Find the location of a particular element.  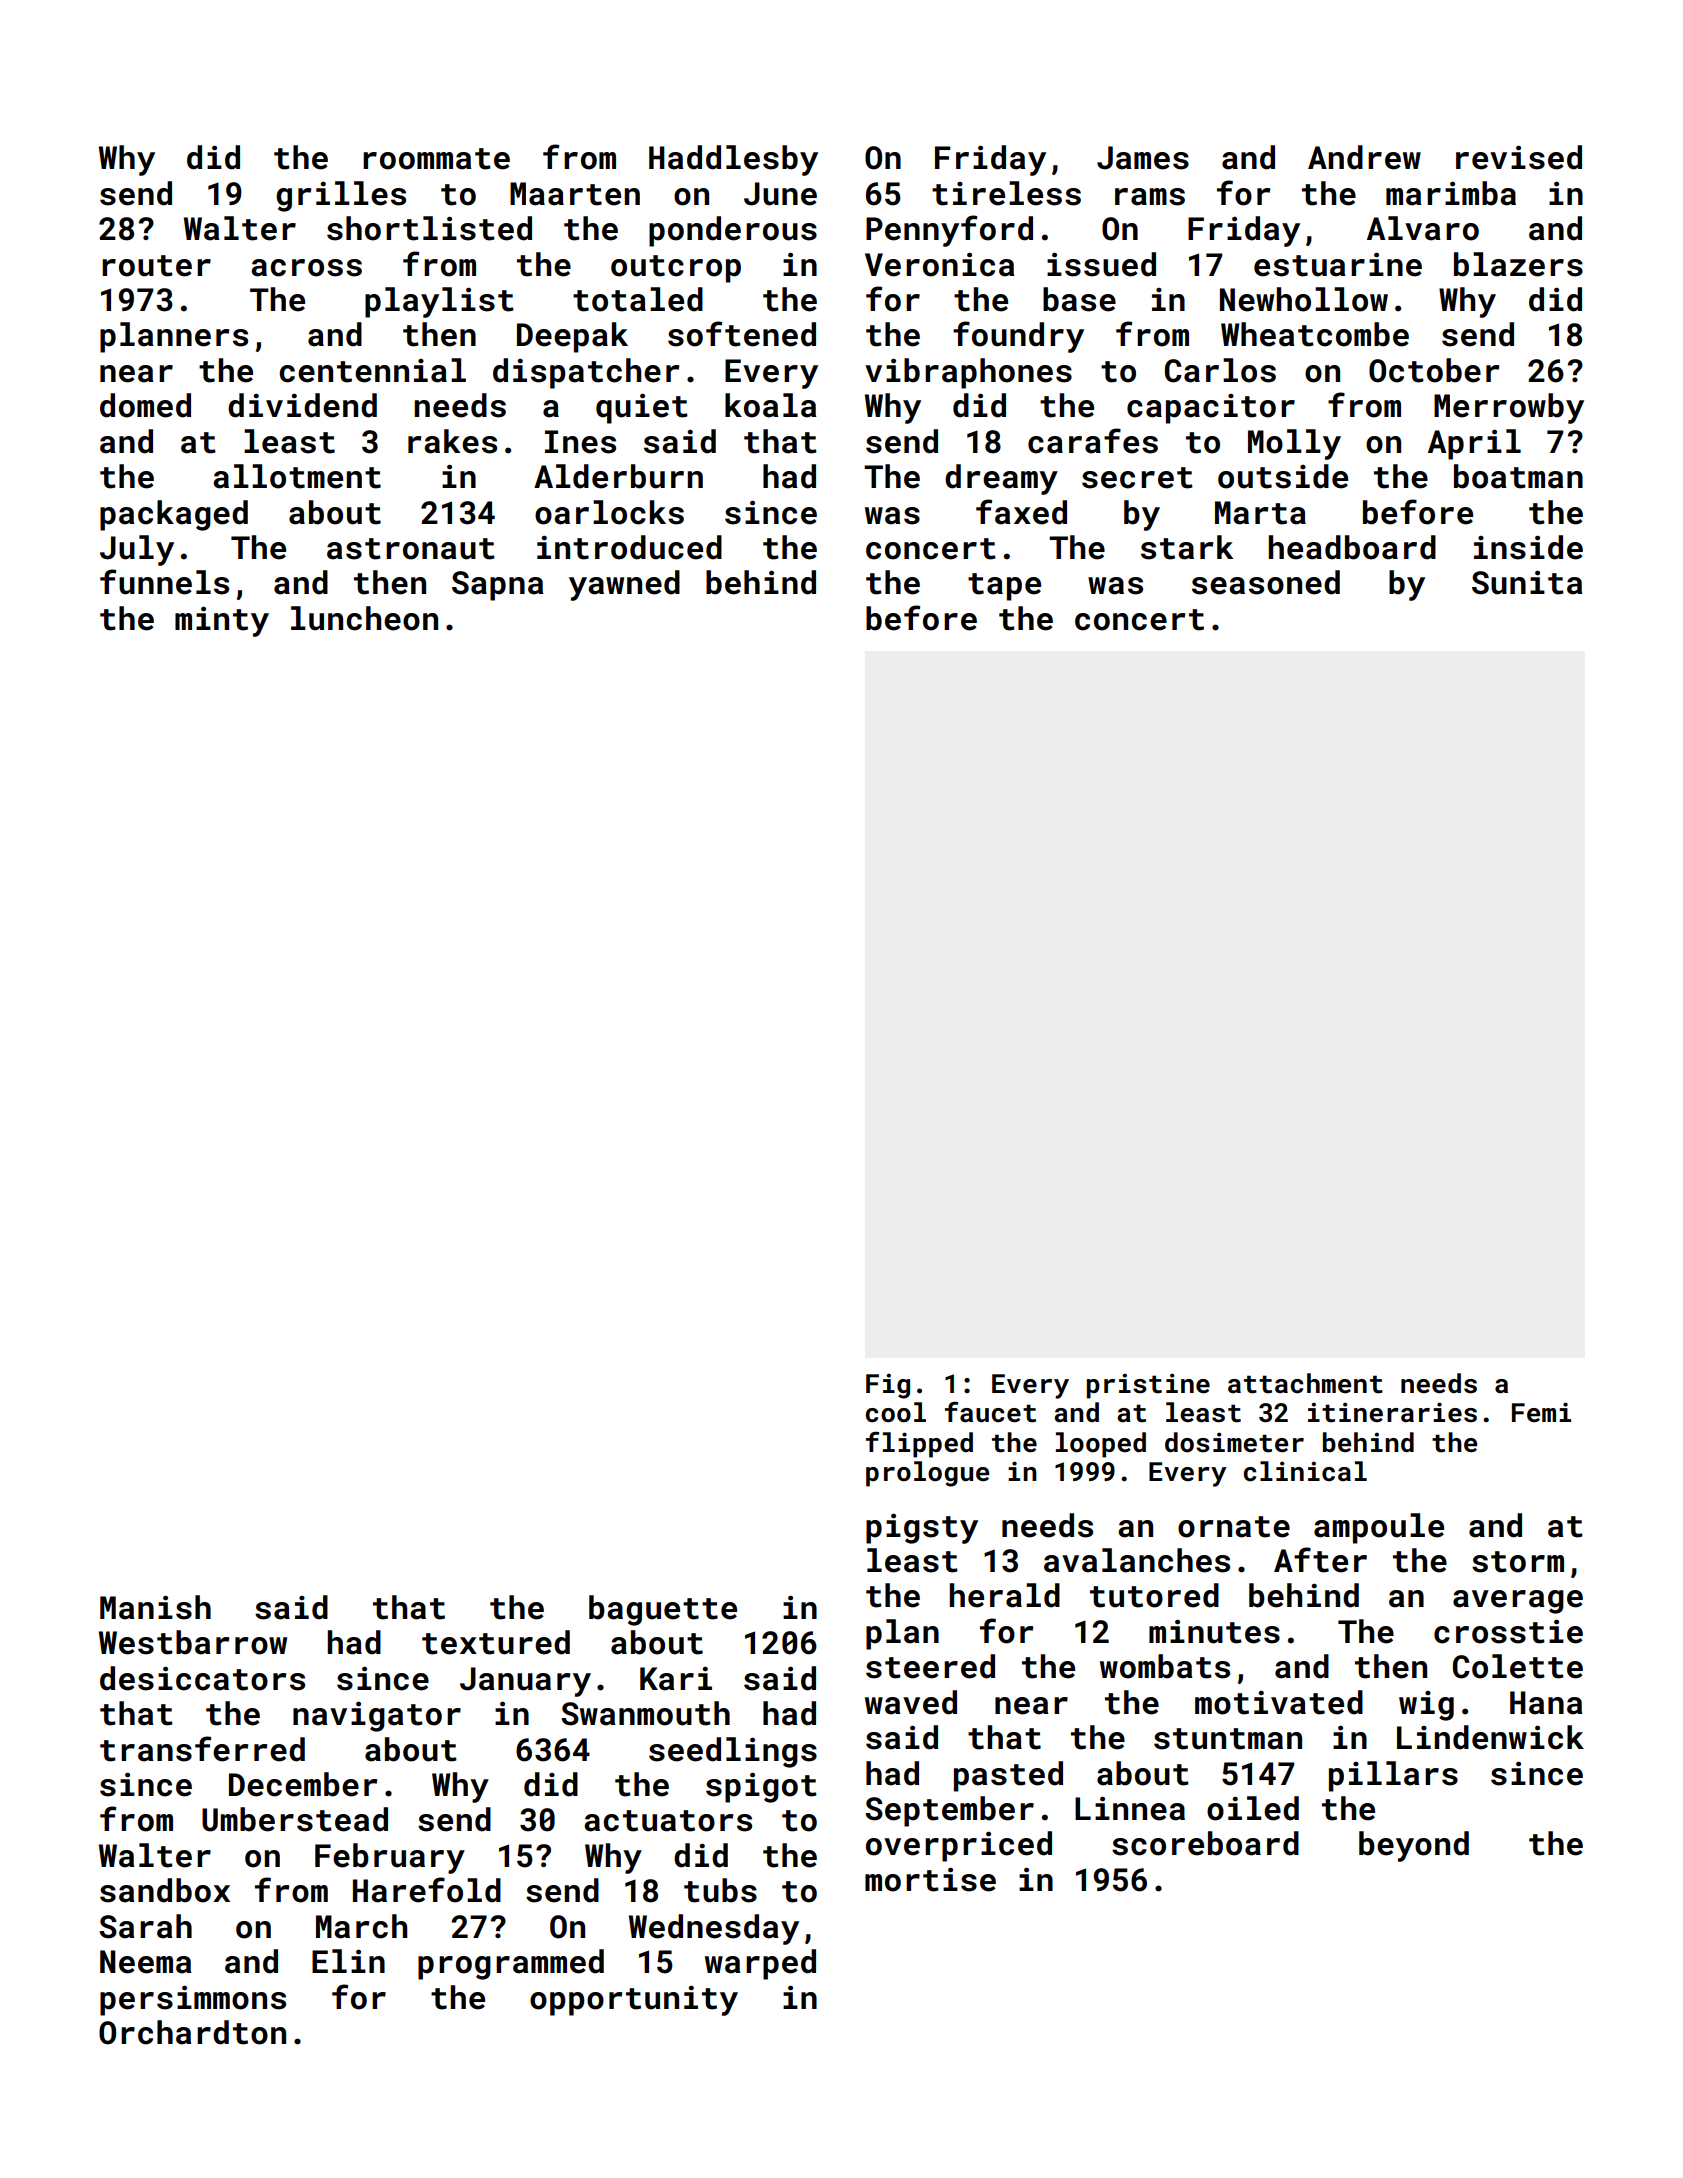

attachment is located at coordinates (1305, 1383).
